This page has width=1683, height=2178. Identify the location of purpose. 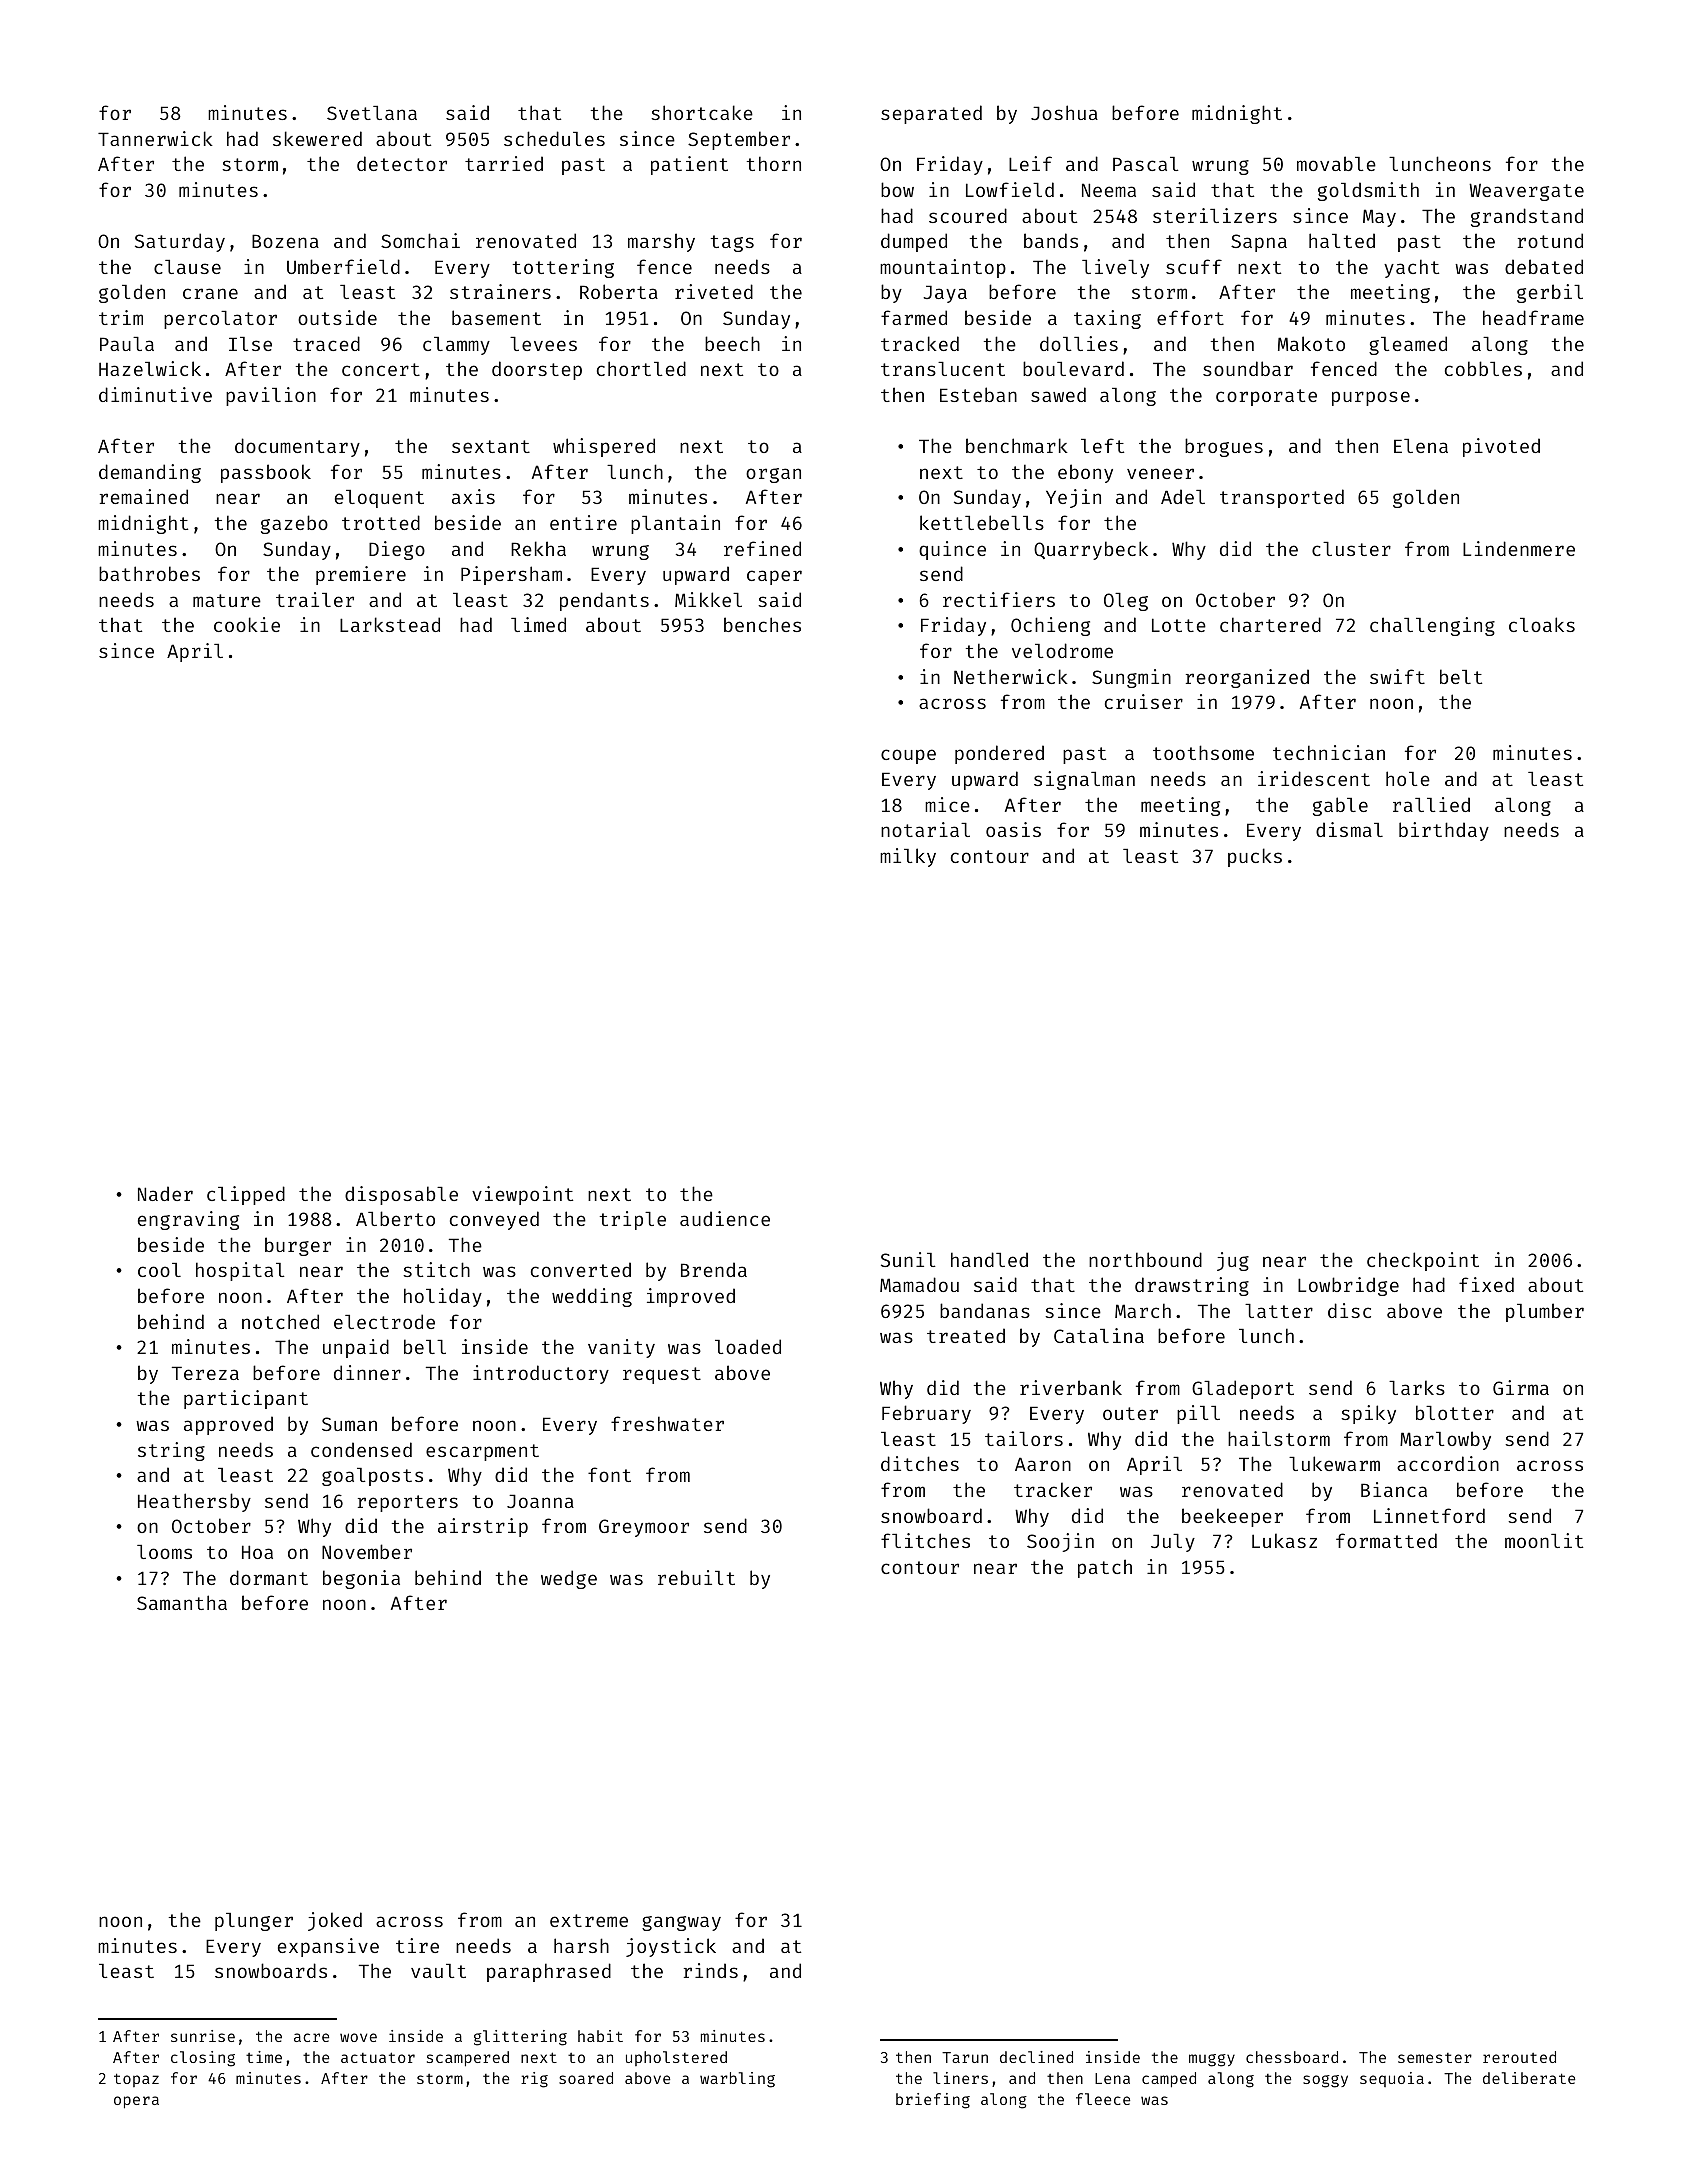
(1371, 398).
